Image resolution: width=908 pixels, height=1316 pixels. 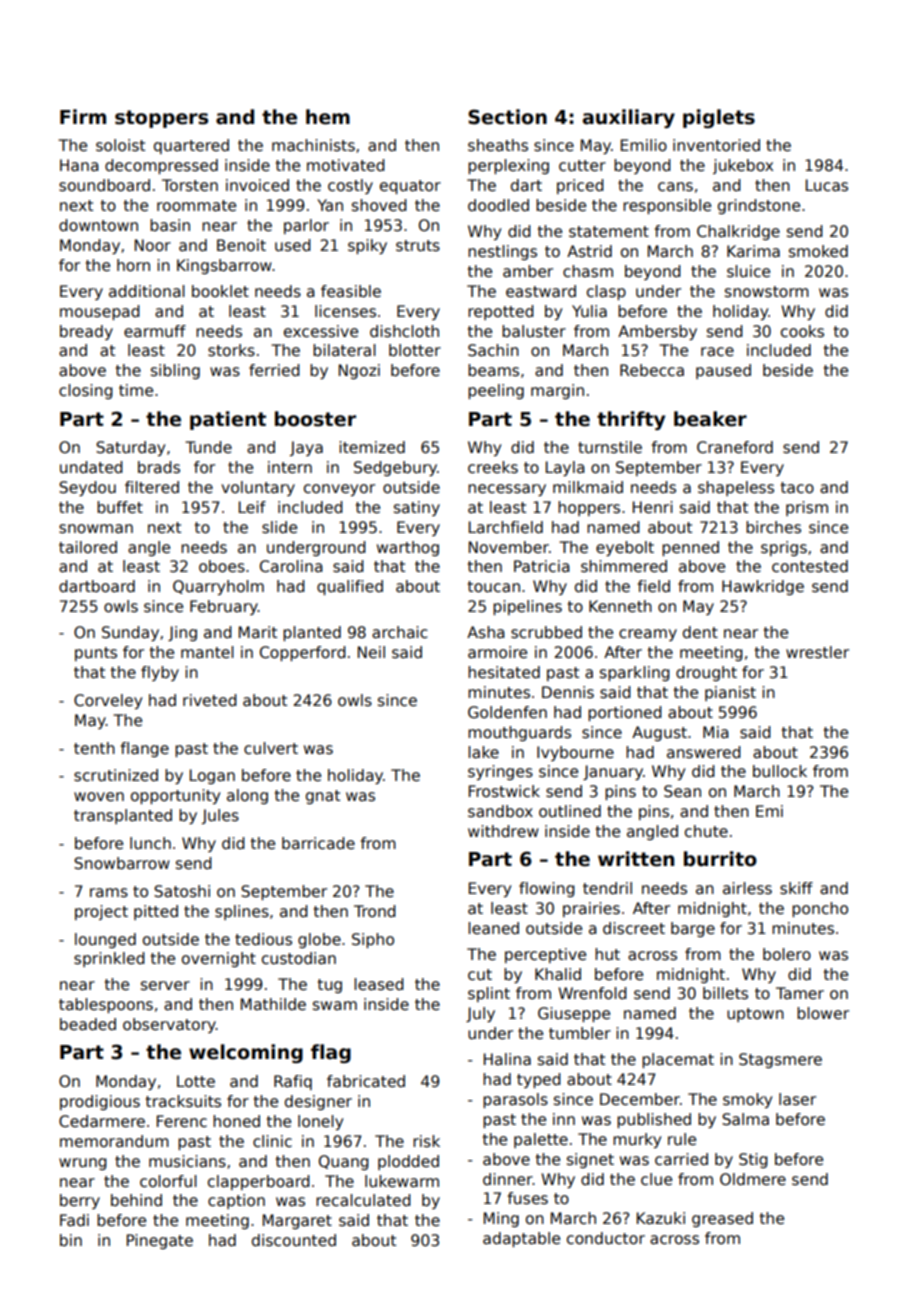 I want to click on drought, so click(x=706, y=673).
